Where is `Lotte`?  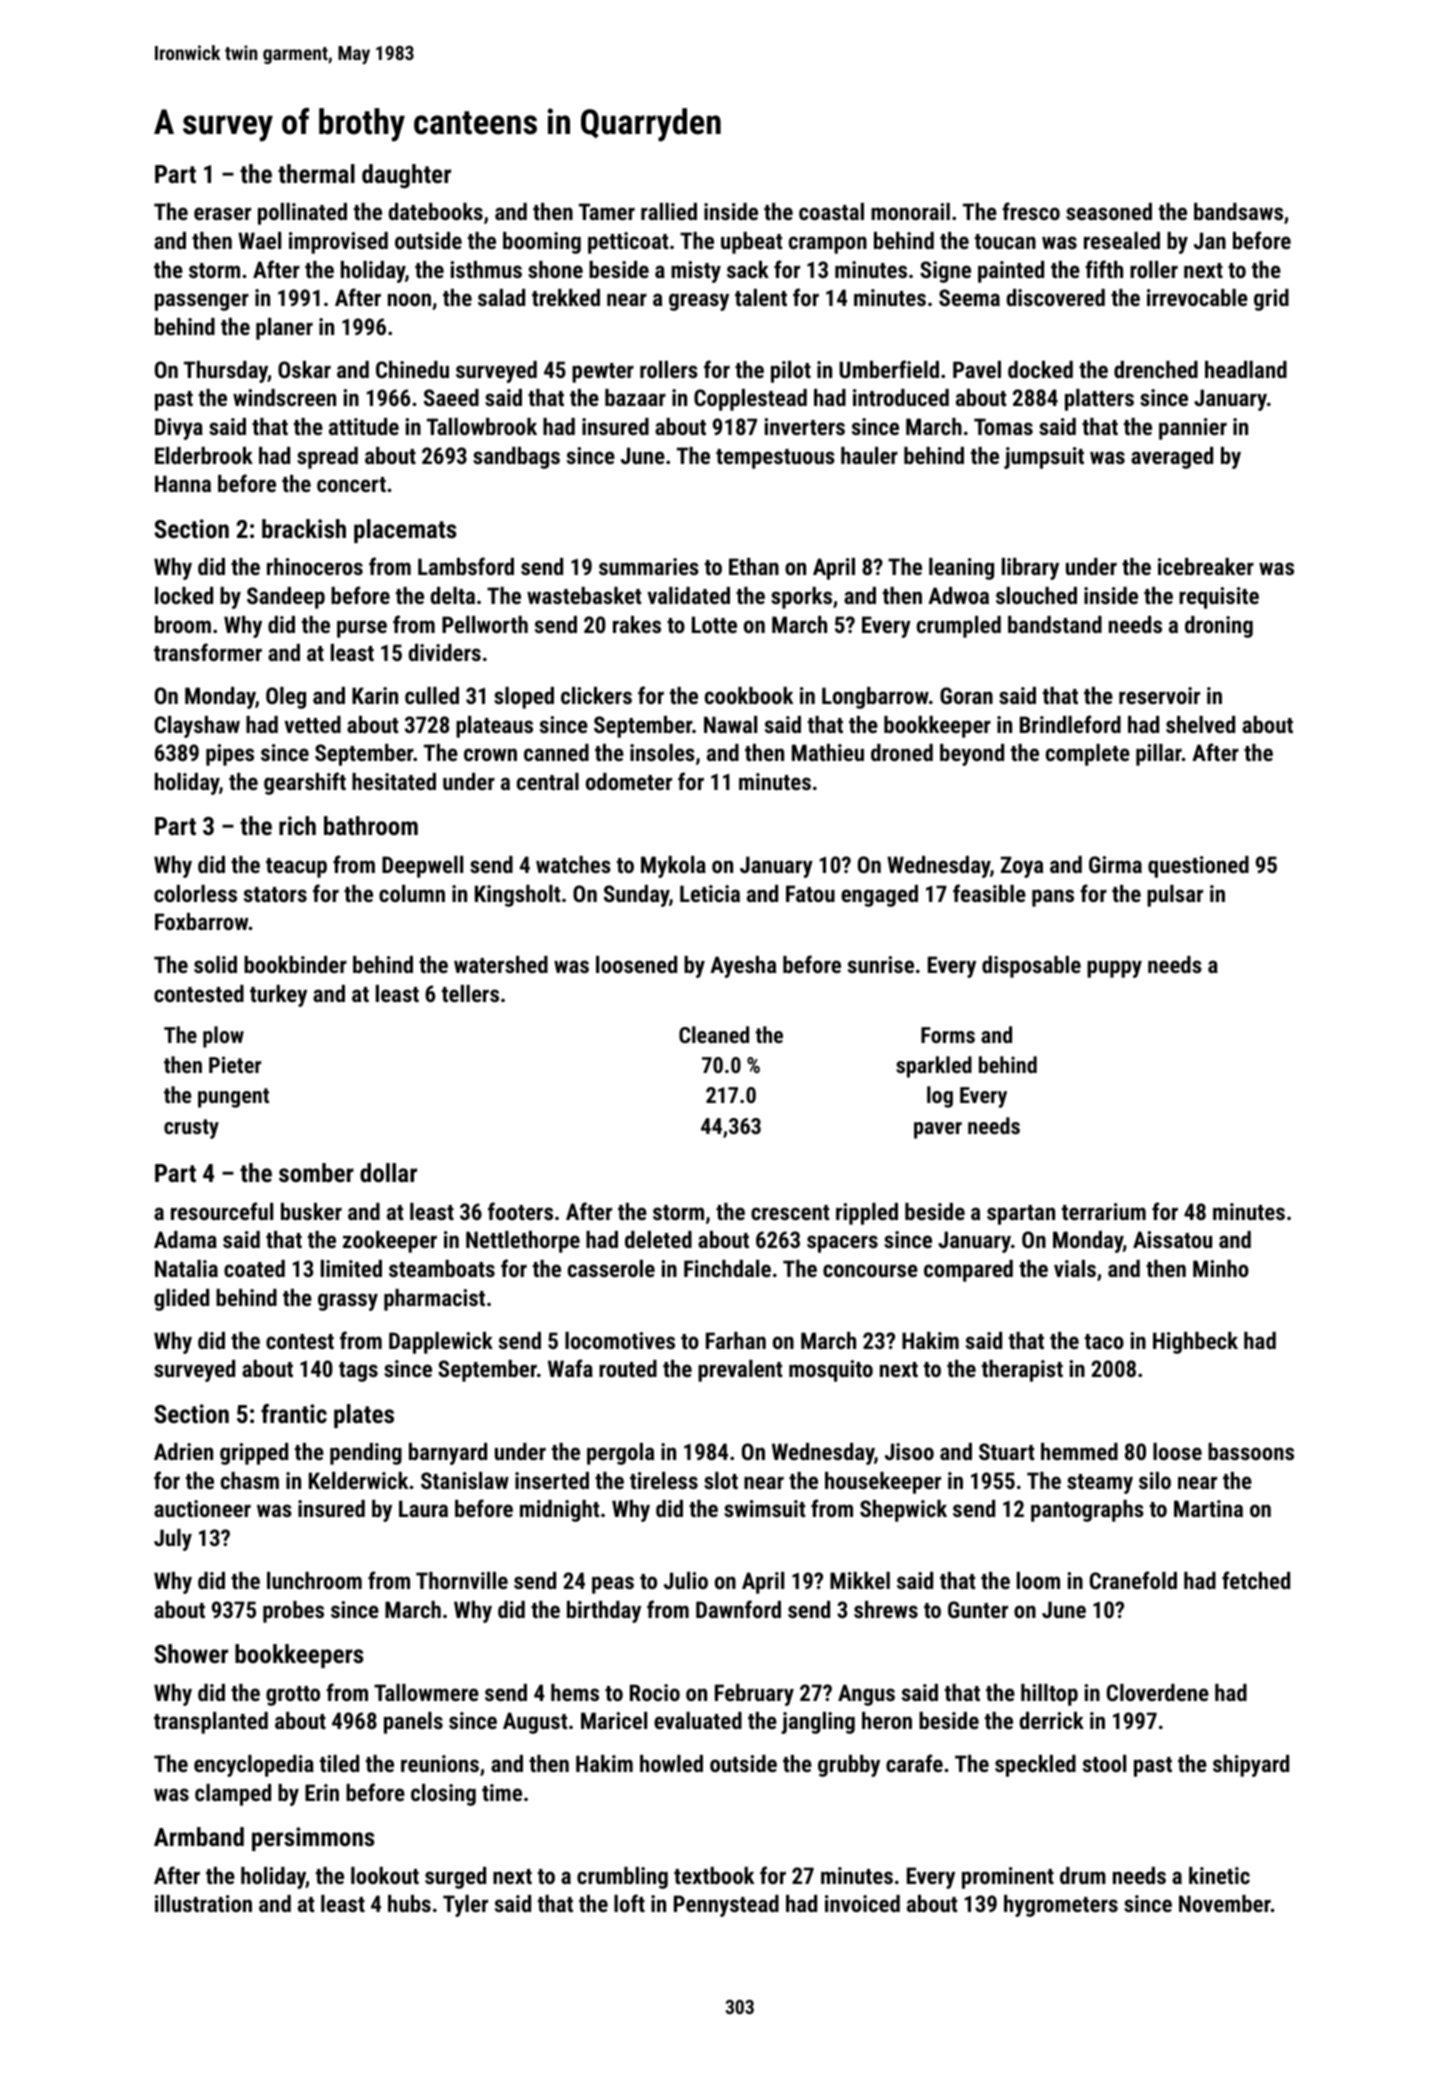 Lotte is located at coordinates (714, 624).
